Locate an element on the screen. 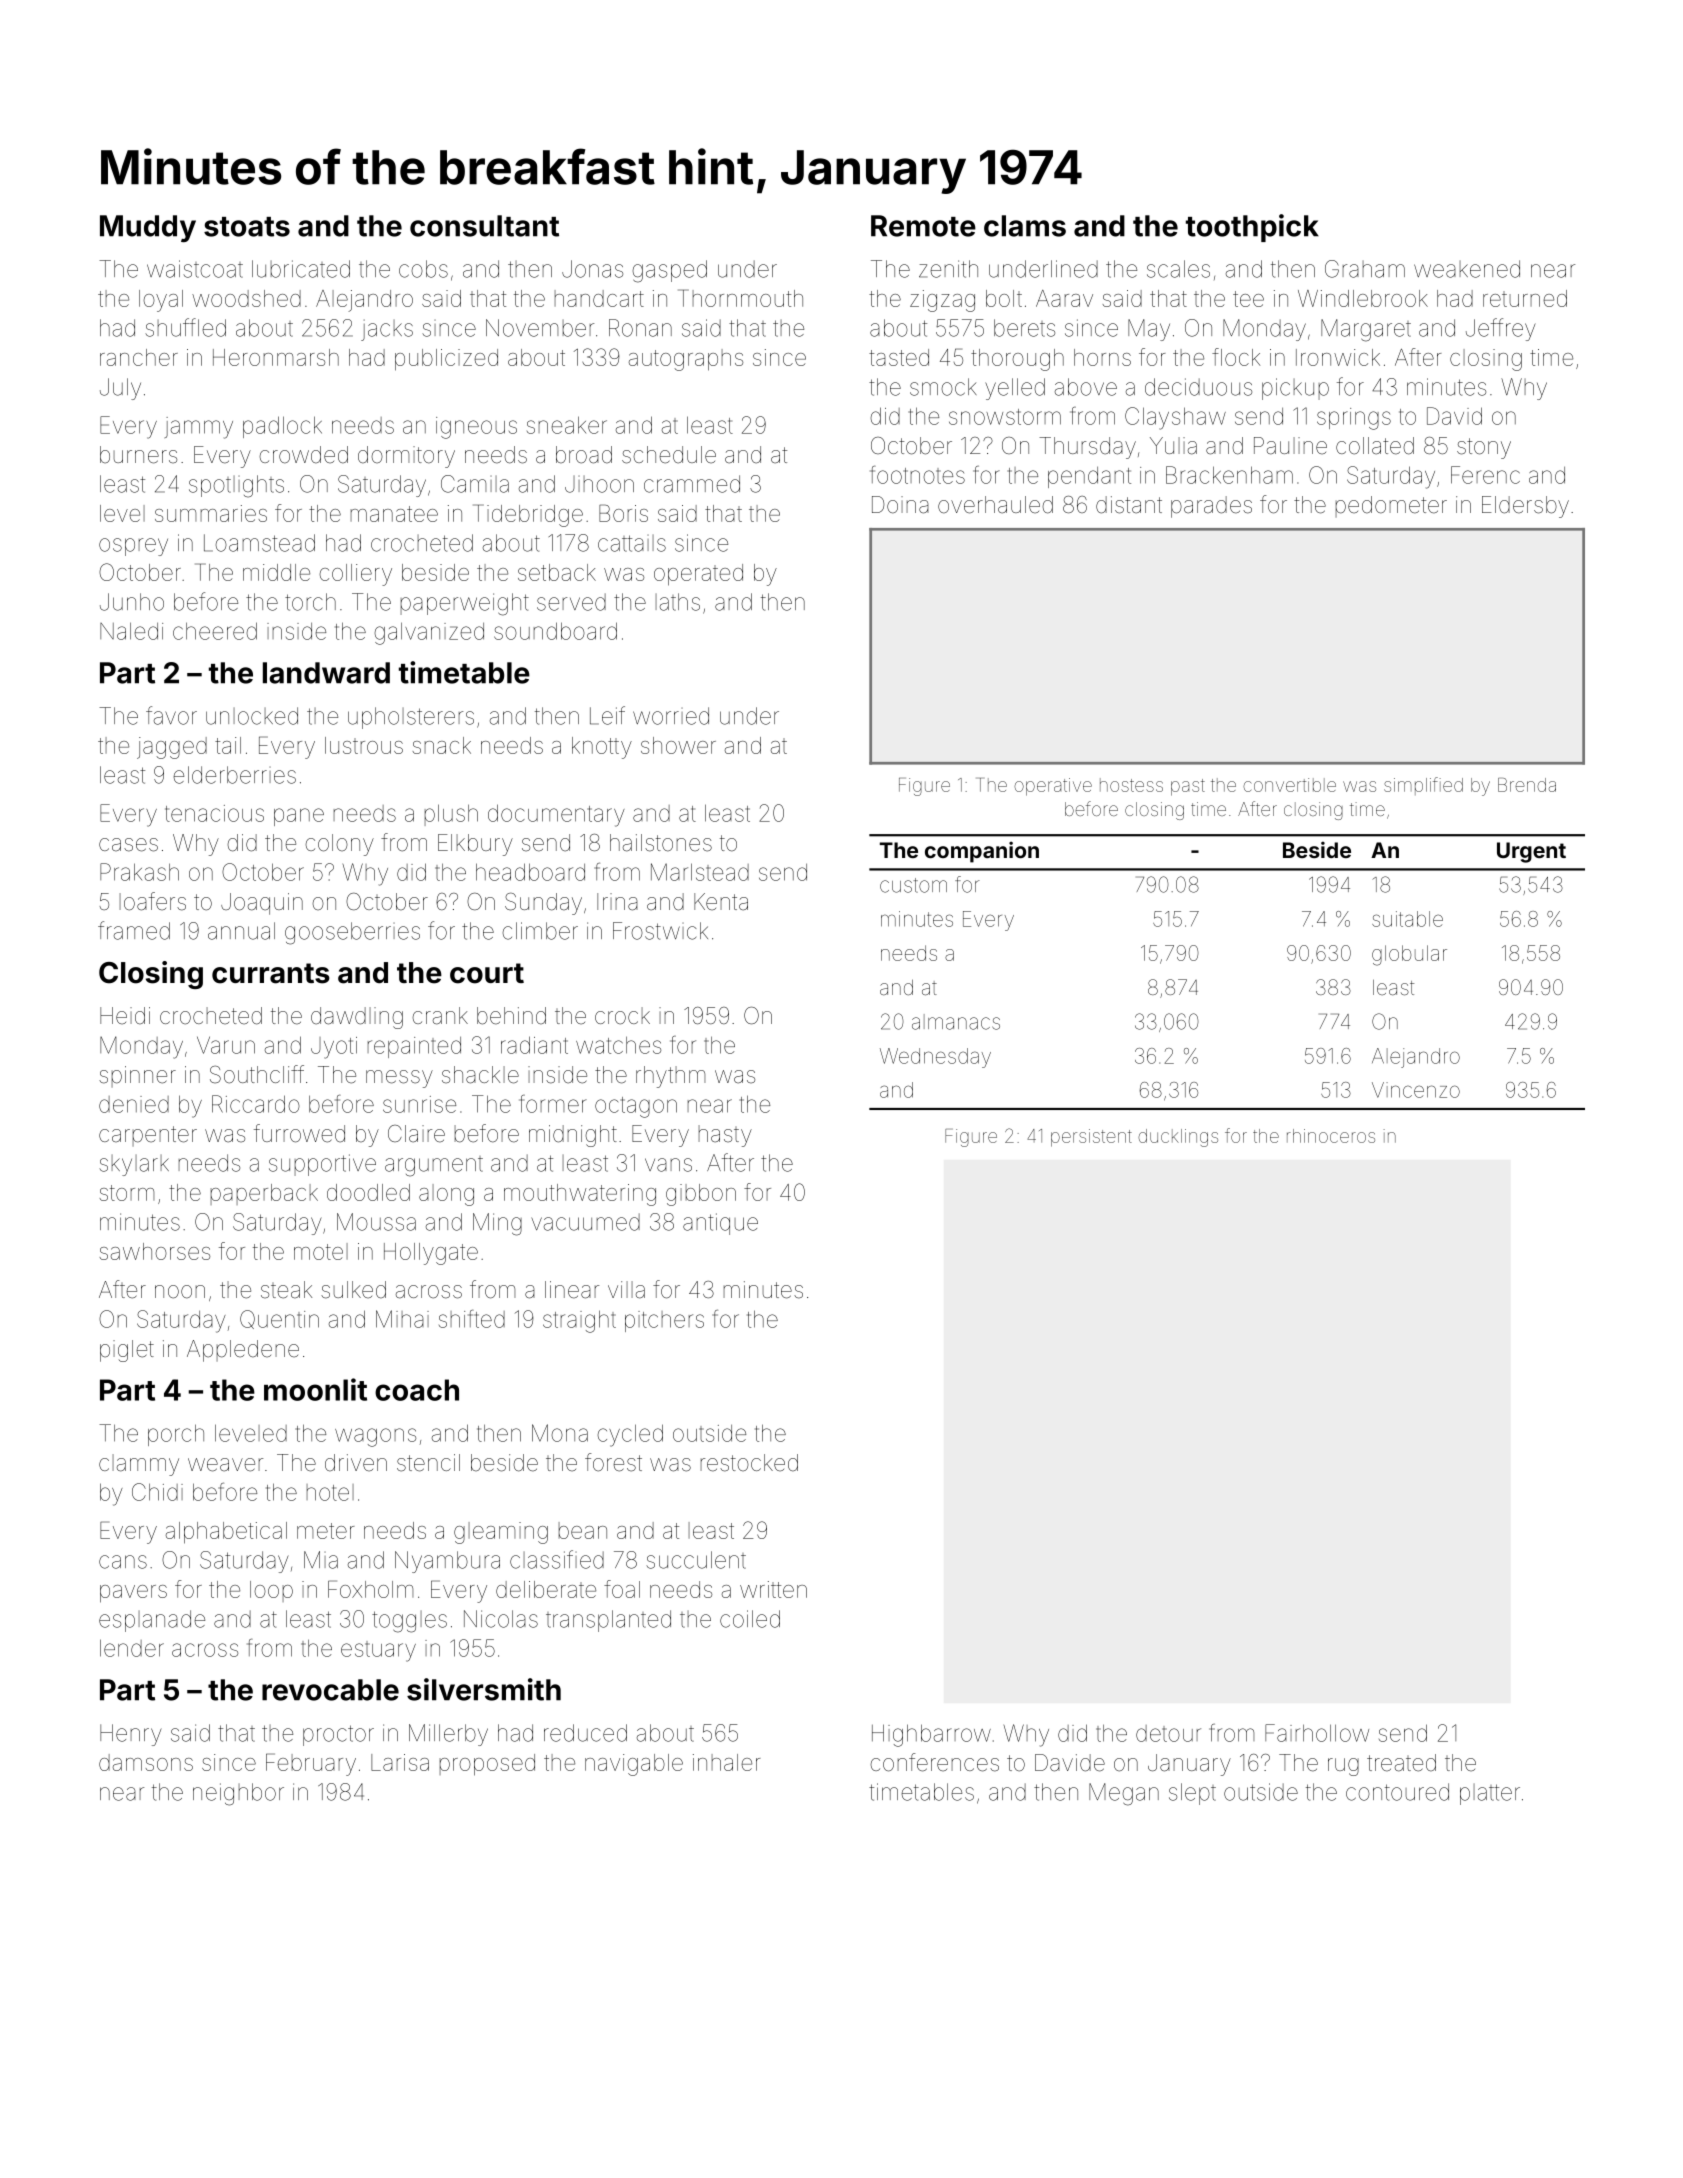 The image size is (1683, 2178). footnotes is located at coordinates (917, 474).
